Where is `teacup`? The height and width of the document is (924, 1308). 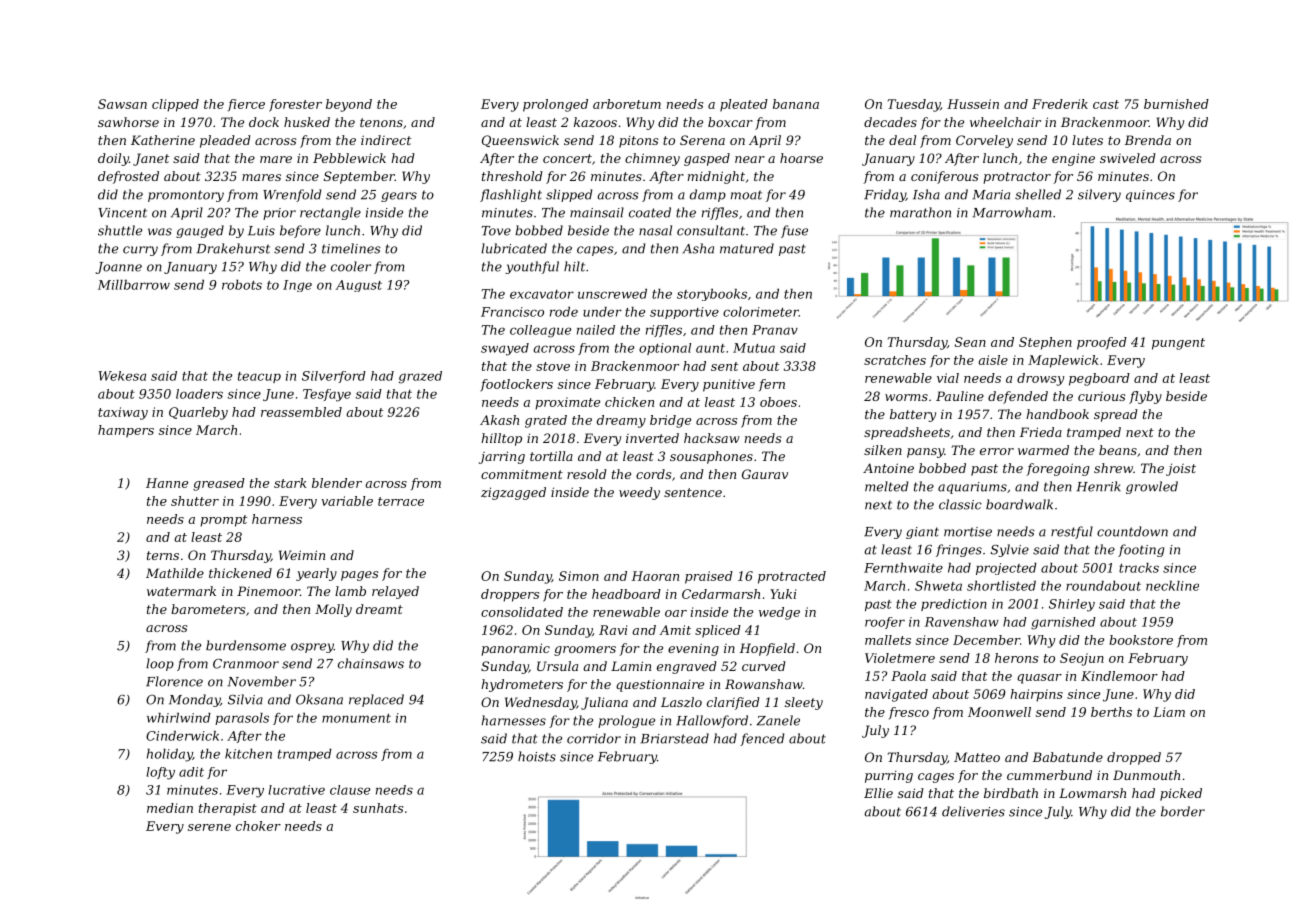
teacup is located at coordinates (259, 377).
